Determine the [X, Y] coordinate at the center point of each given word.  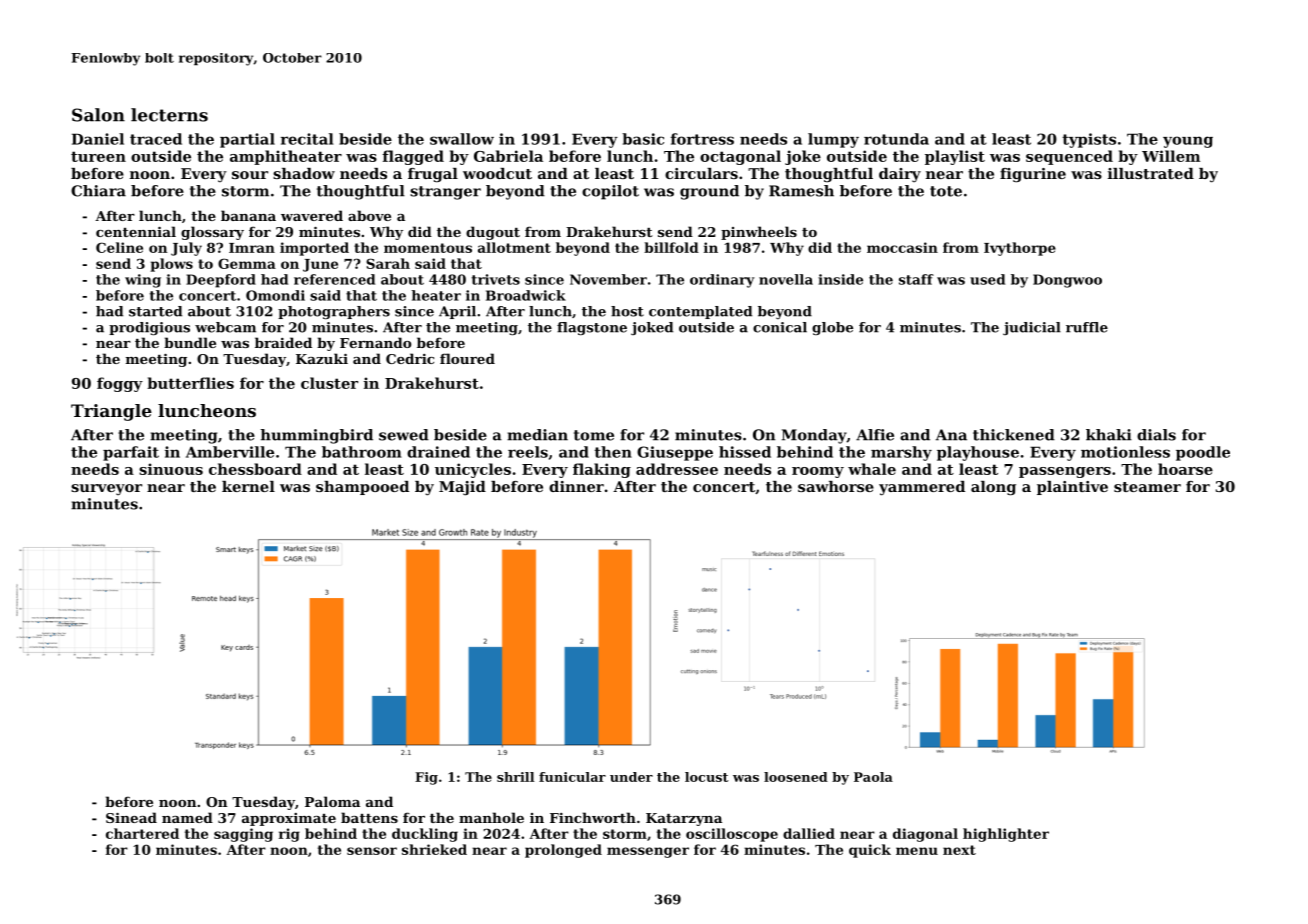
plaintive [1072, 488]
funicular [572, 777]
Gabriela [508, 156]
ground [709, 192]
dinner [576, 486]
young [1188, 142]
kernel [248, 486]
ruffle [1087, 327]
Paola [873, 777]
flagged [413, 157]
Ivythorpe [1020, 249]
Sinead [131, 817]
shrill [515, 777]
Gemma [247, 263]
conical [780, 327]
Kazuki [322, 358]
